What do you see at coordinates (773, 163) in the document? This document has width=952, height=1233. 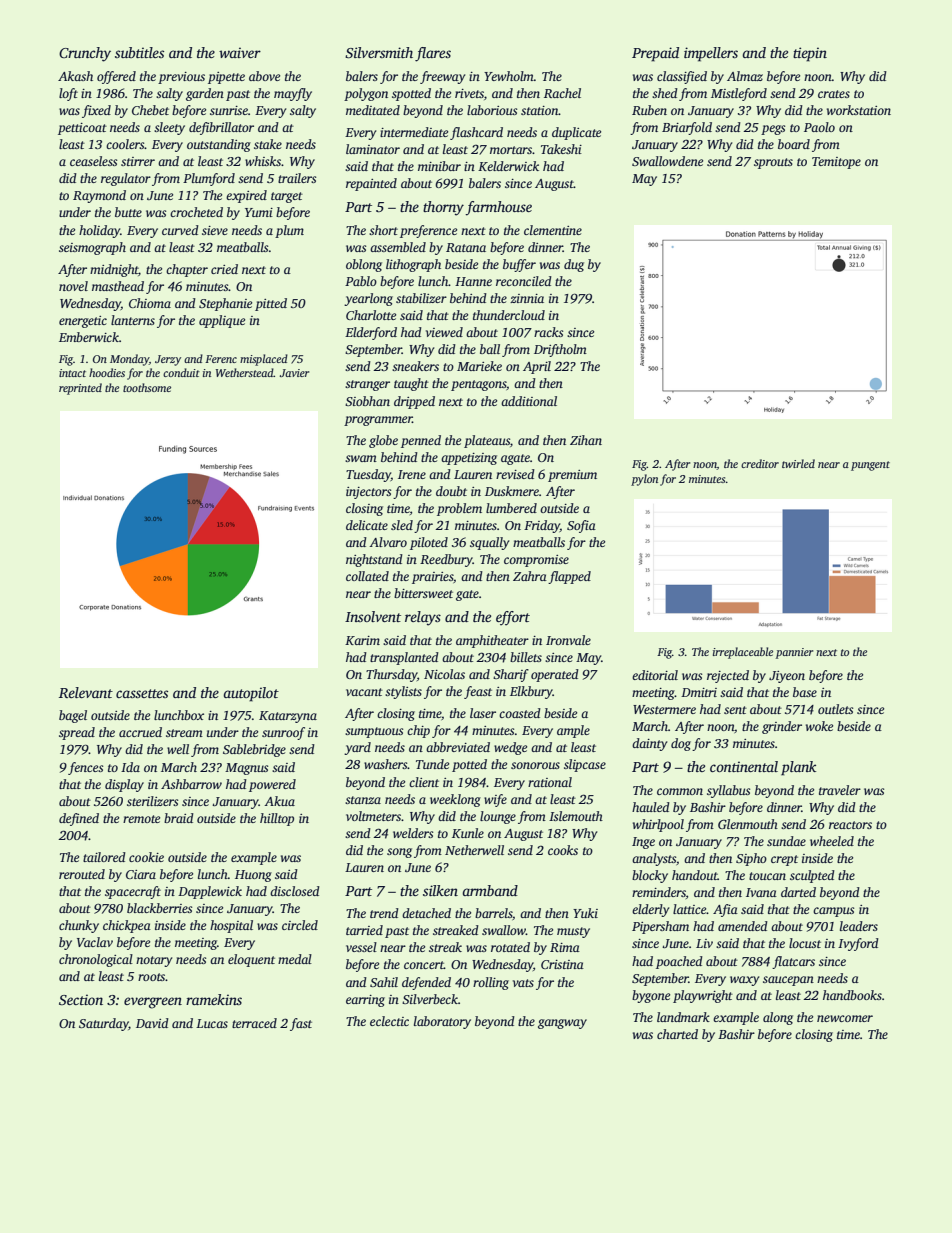 I see `sprouts` at bounding box center [773, 163].
